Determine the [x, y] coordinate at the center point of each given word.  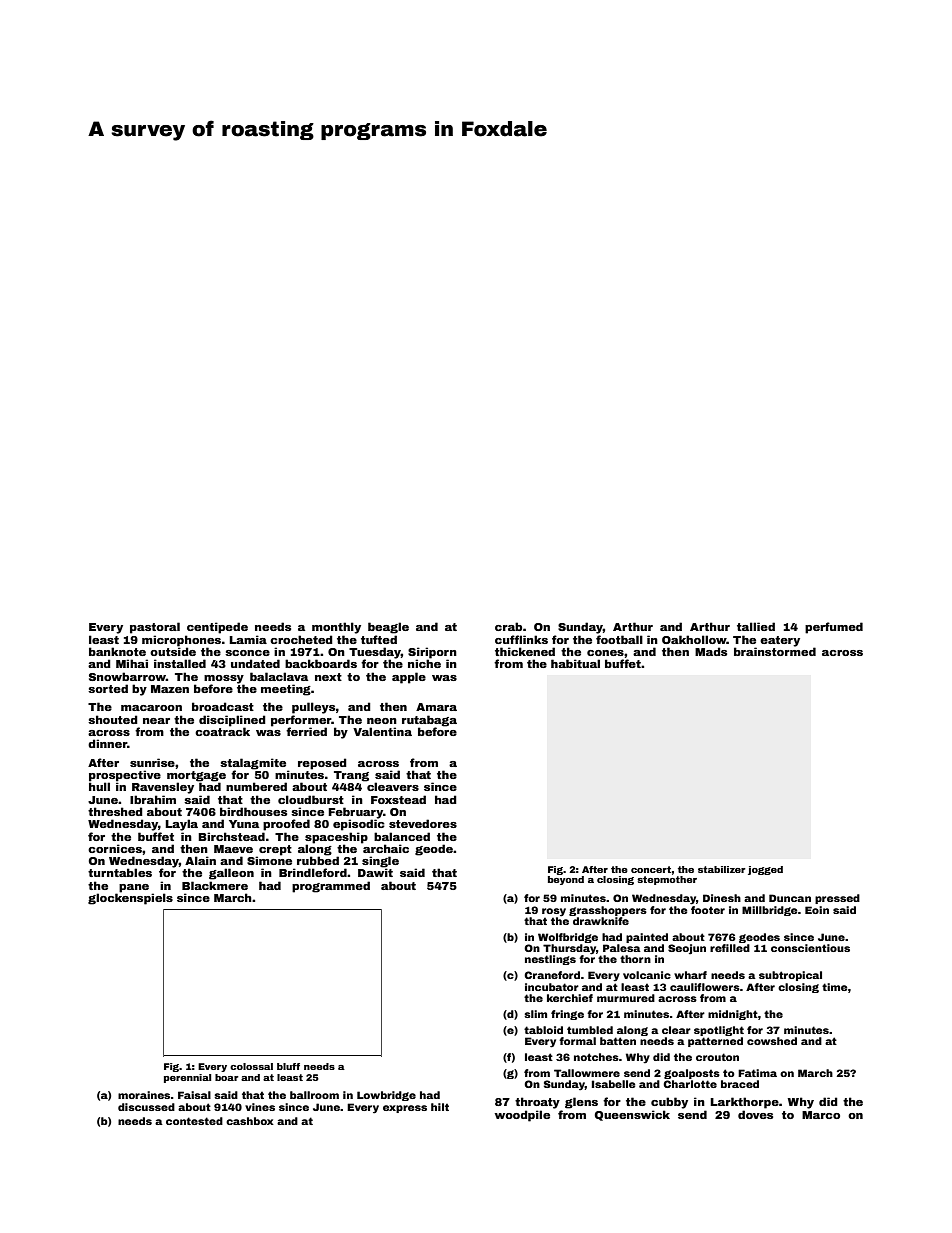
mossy [224, 679]
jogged [765, 870]
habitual [575, 663]
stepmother [667, 880]
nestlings [550, 960]
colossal [251, 1066]
